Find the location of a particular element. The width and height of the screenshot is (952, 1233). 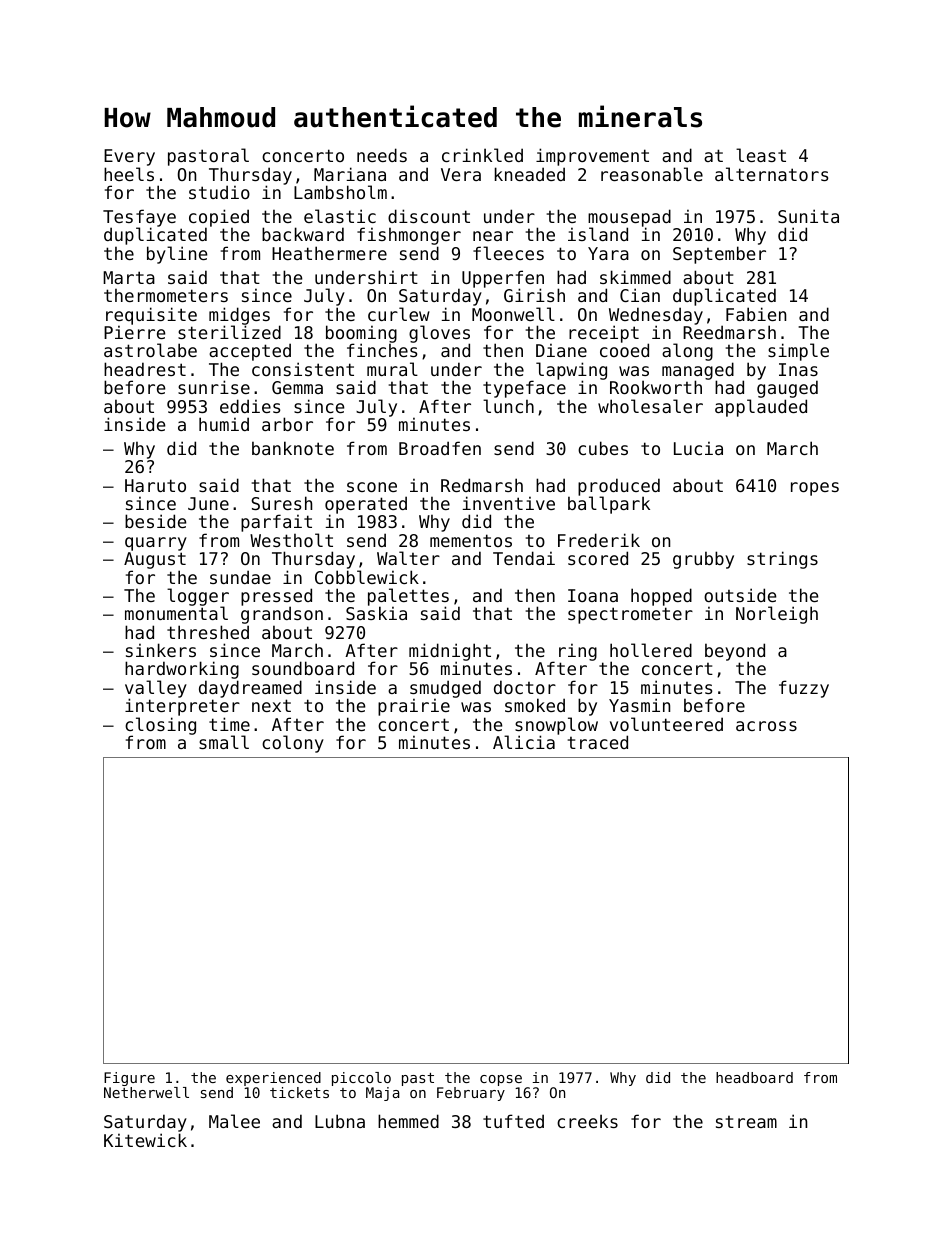

closing is located at coordinates (160, 726).
